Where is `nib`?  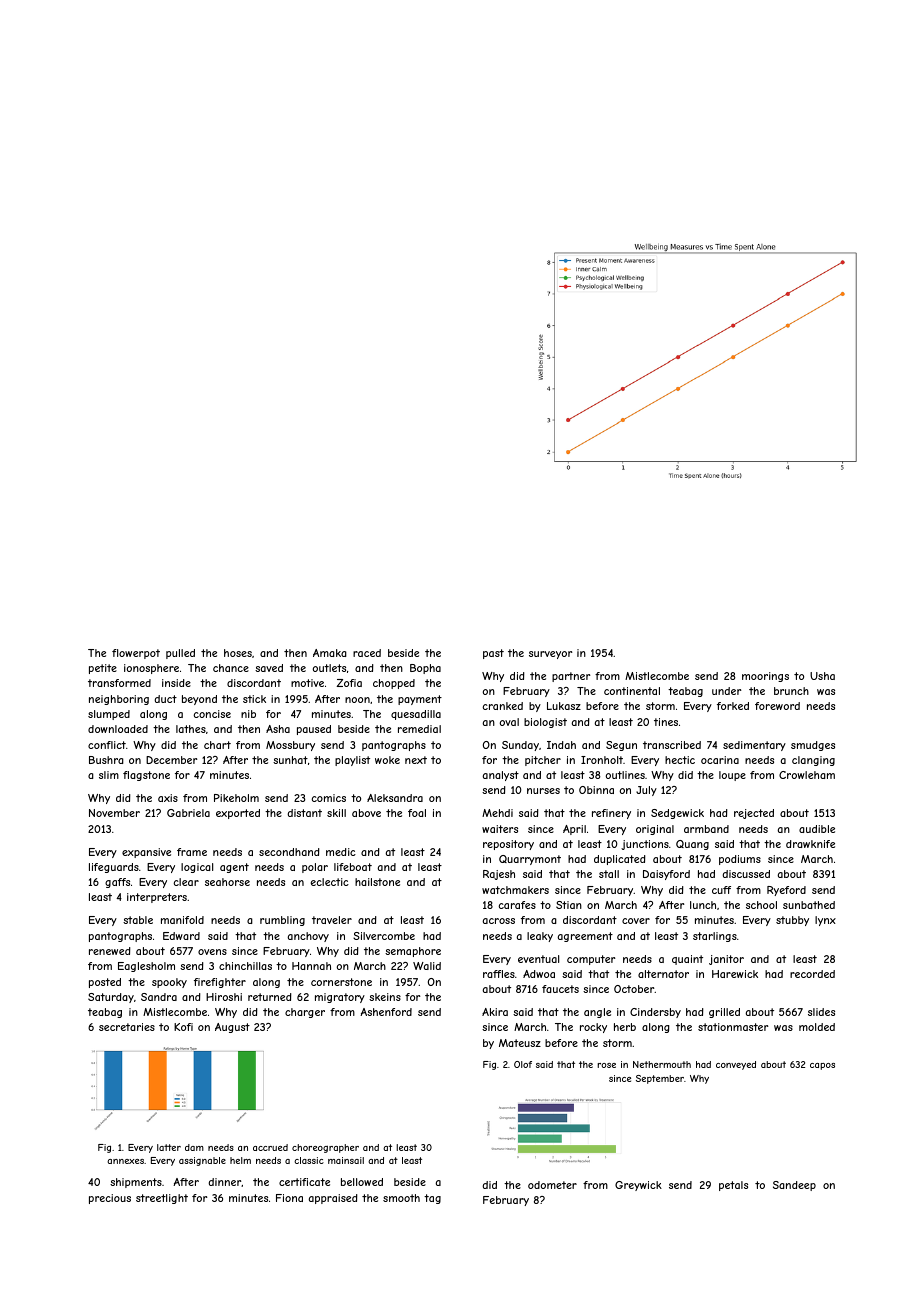
nib is located at coordinates (248, 714).
